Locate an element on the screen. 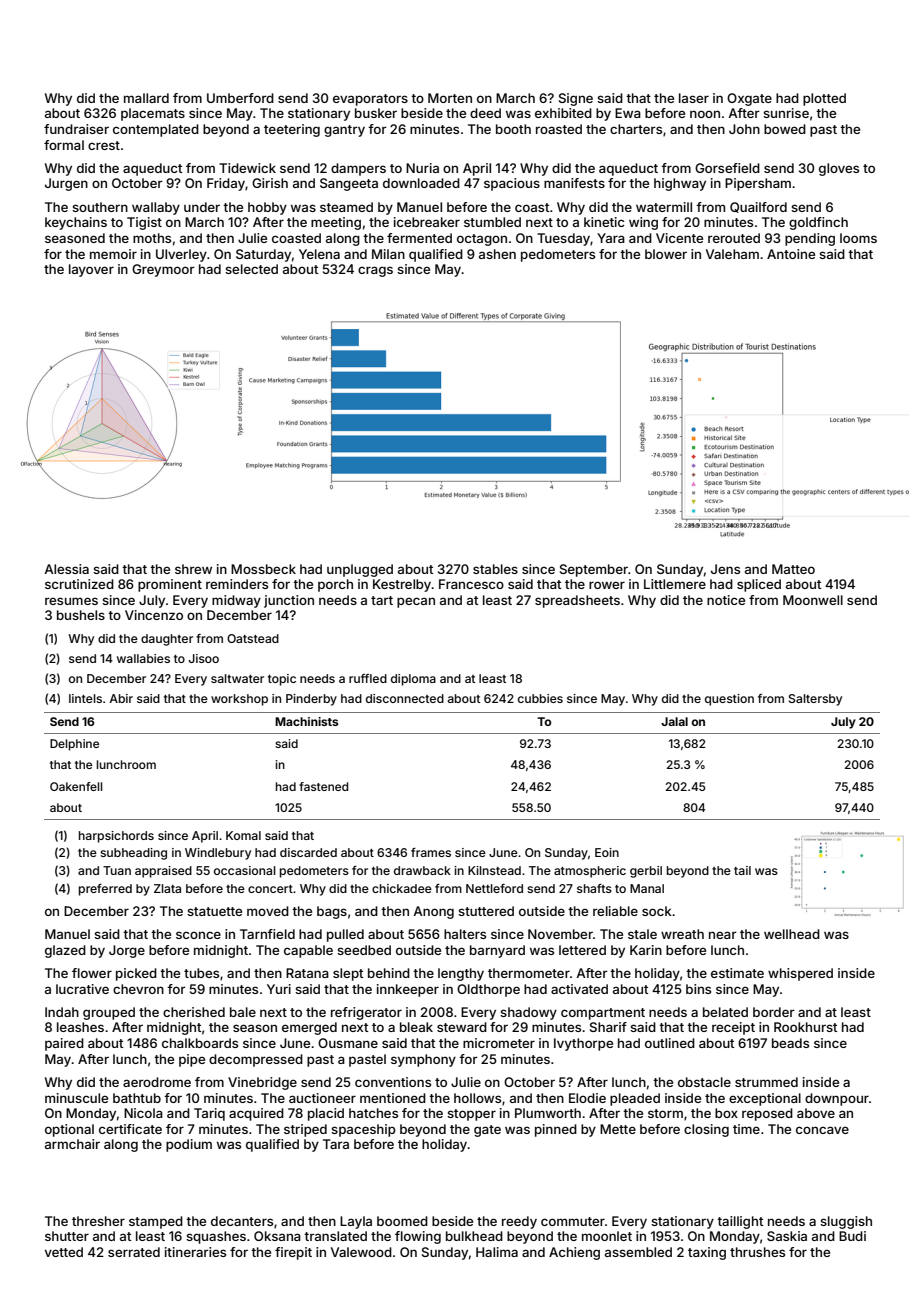  Moonwell is located at coordinates (813, 600).
